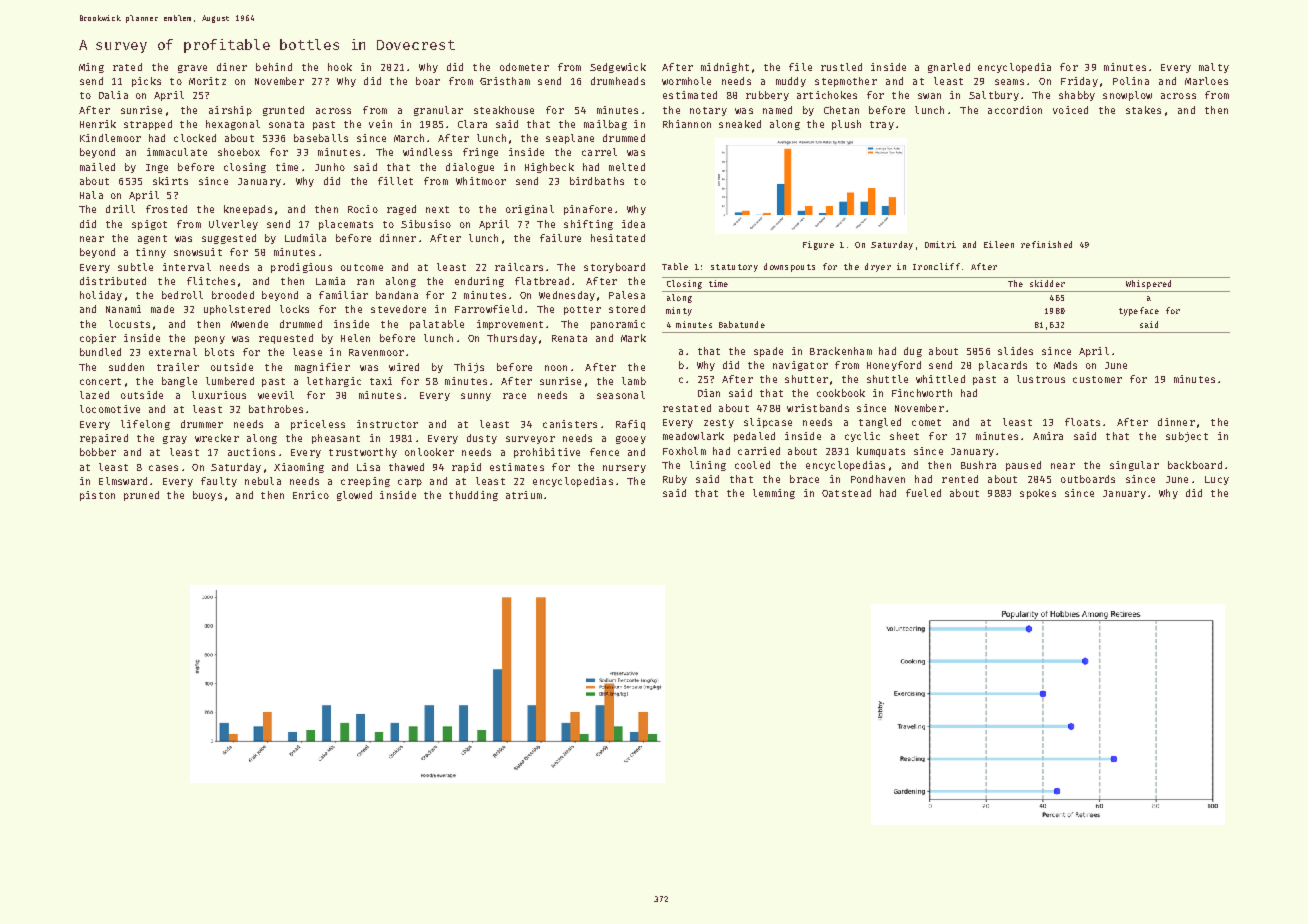 The image size is (1308, 924). What do you see at coordinates (627, 295) in the screenshot?
I see `Palesa` at bounding box center [627, 295].
